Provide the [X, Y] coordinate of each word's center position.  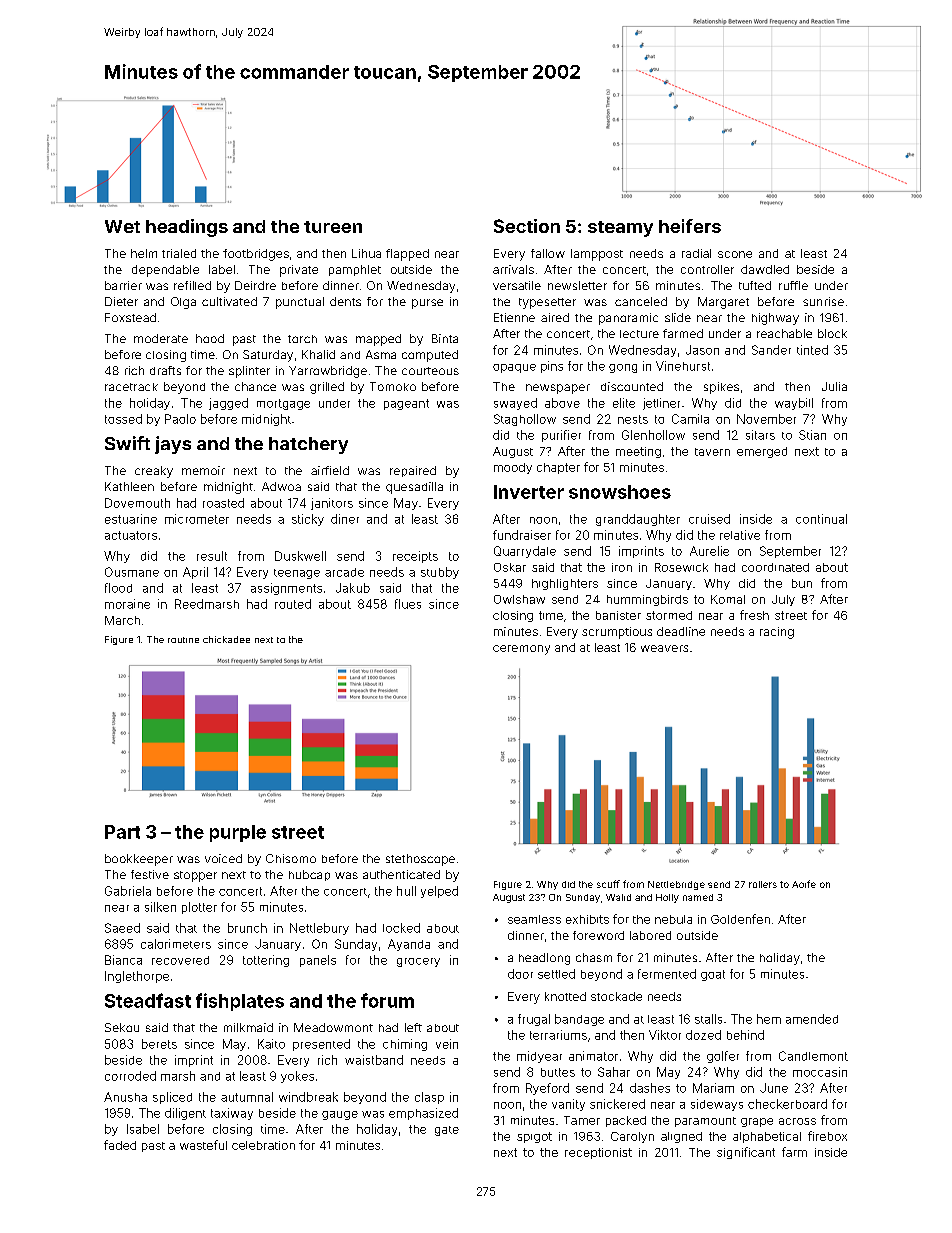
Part [122, 832]
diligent [185, 1114]
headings [187, 228]
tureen [333, 227]
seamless [534, 919]
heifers [690, 226]
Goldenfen [740, 919]
